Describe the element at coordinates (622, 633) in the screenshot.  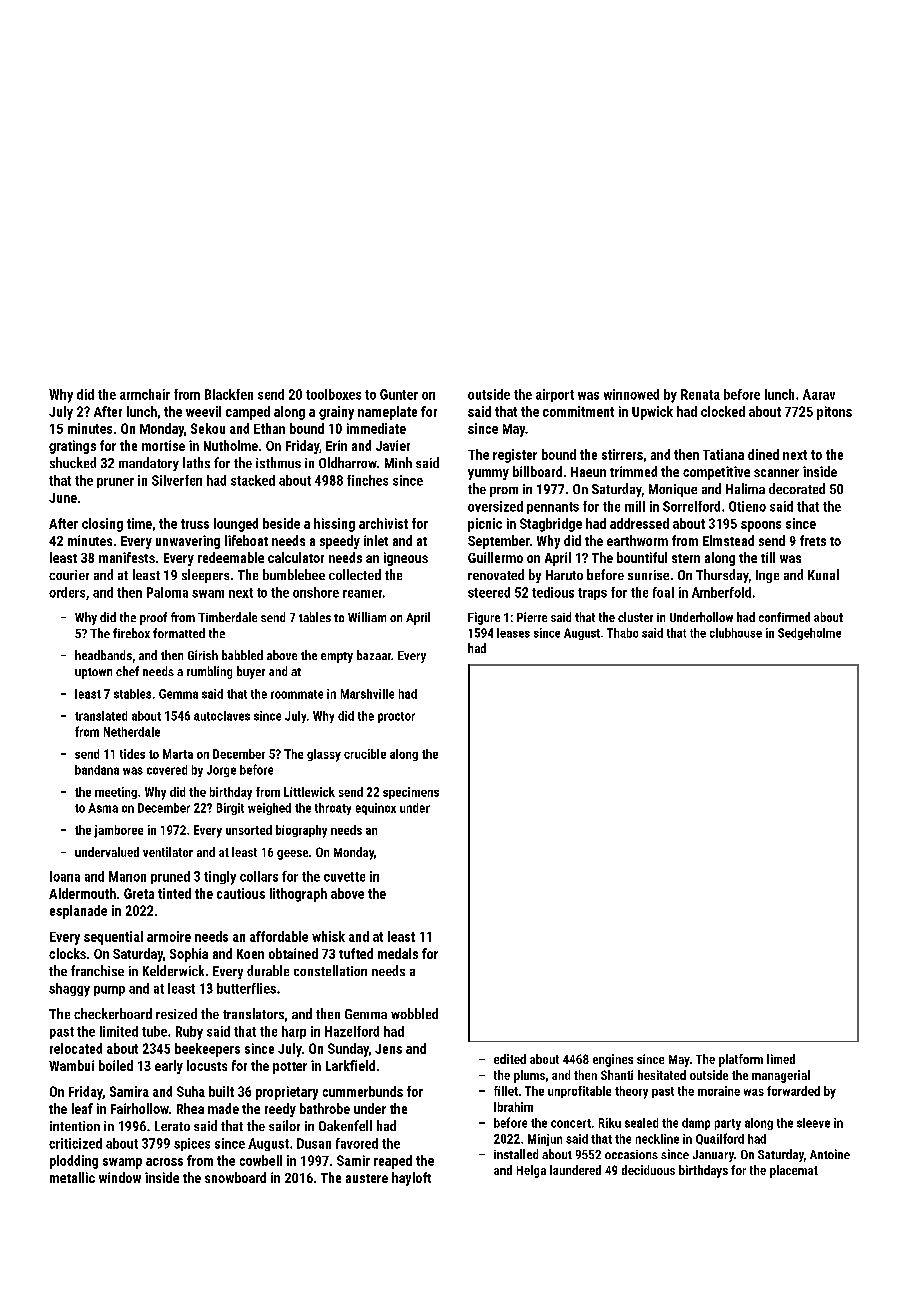
I see `Thabo` at that location.
